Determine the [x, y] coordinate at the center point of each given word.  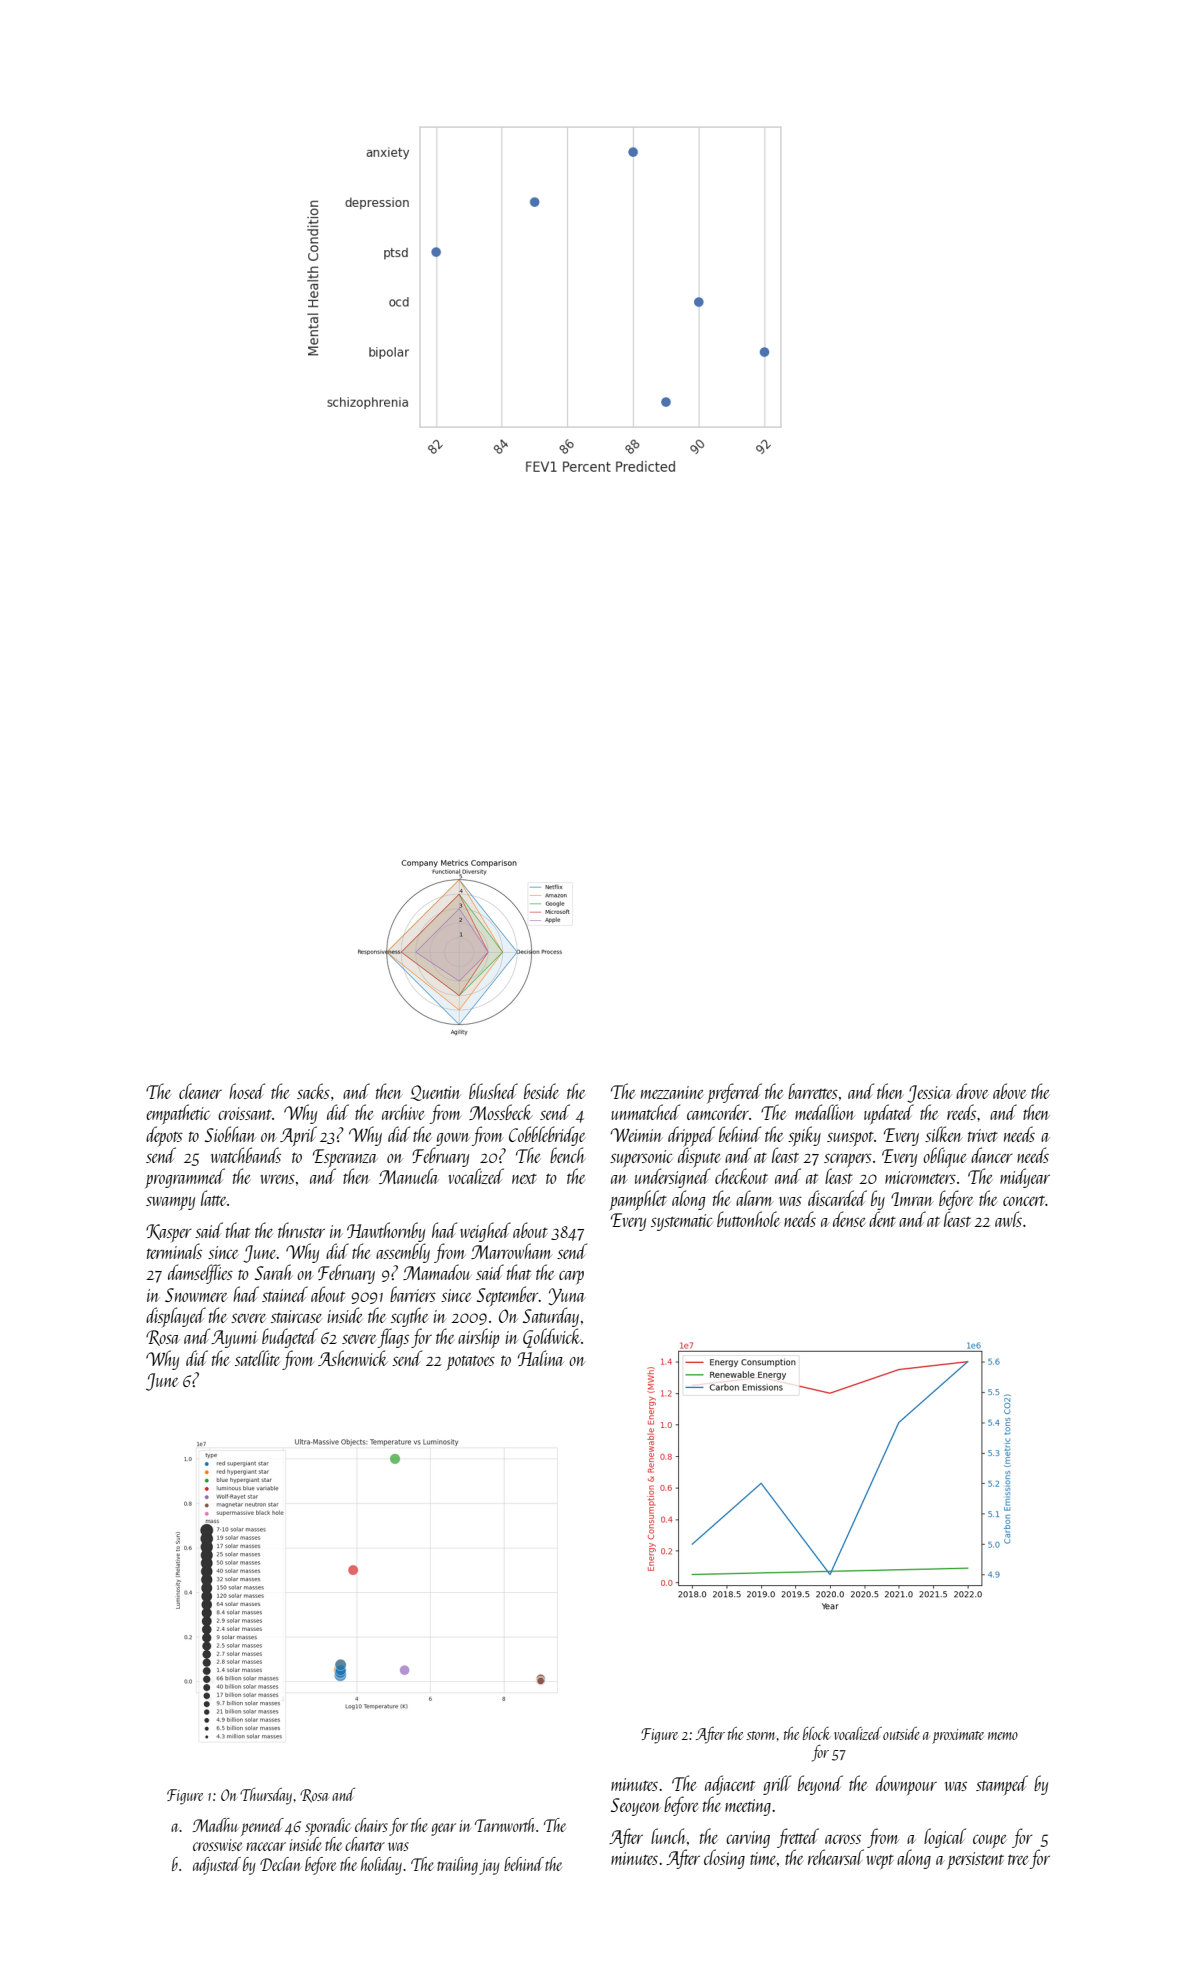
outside [901, 1733]
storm [760, 1735]
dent [882, 1219]
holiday [381, 1866]
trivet [983, 1135]
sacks [313, 1091]
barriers [413, 1294]
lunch [669, 1836]
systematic [681, 1222]
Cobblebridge [547, 1136]
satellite [257, 1358]
